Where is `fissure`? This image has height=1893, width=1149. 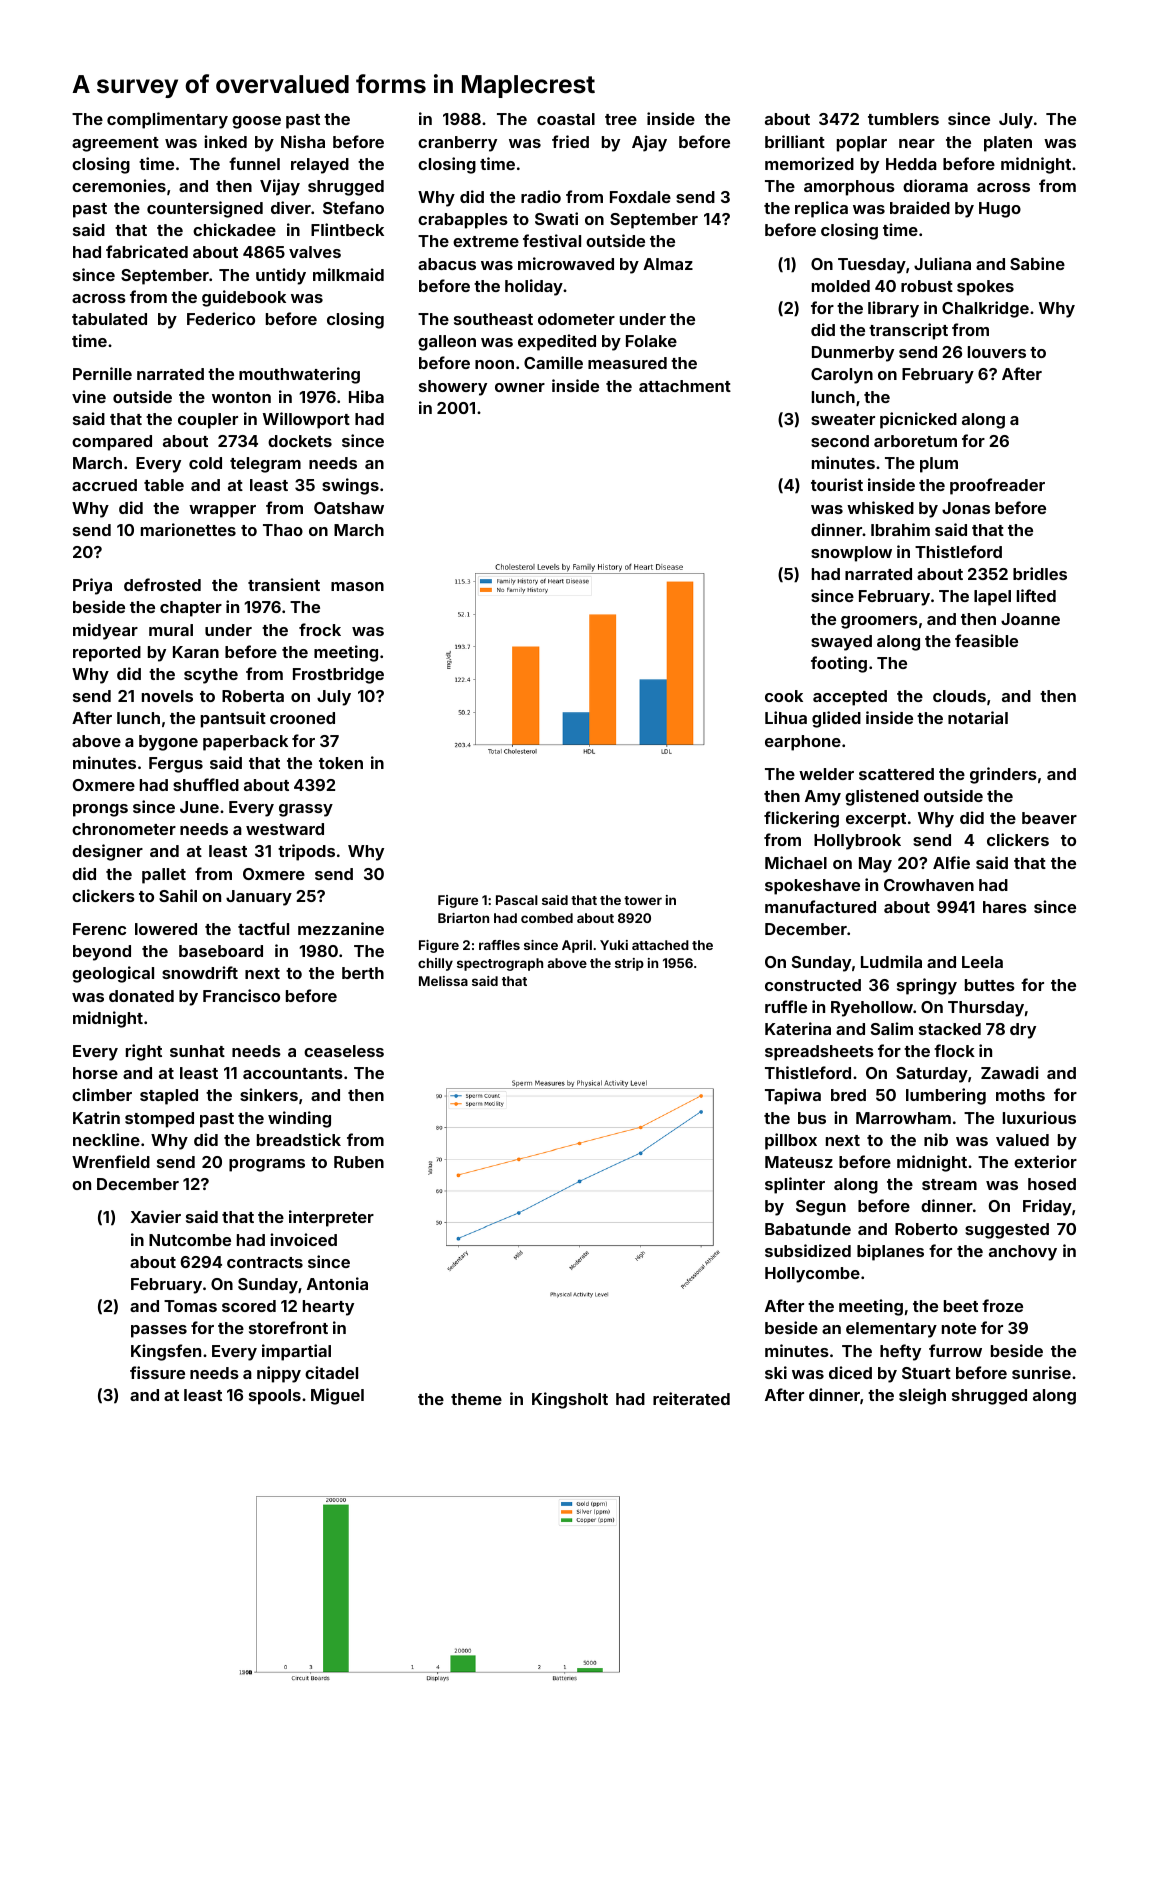 fissure is located at coordinates (157, 1372).
